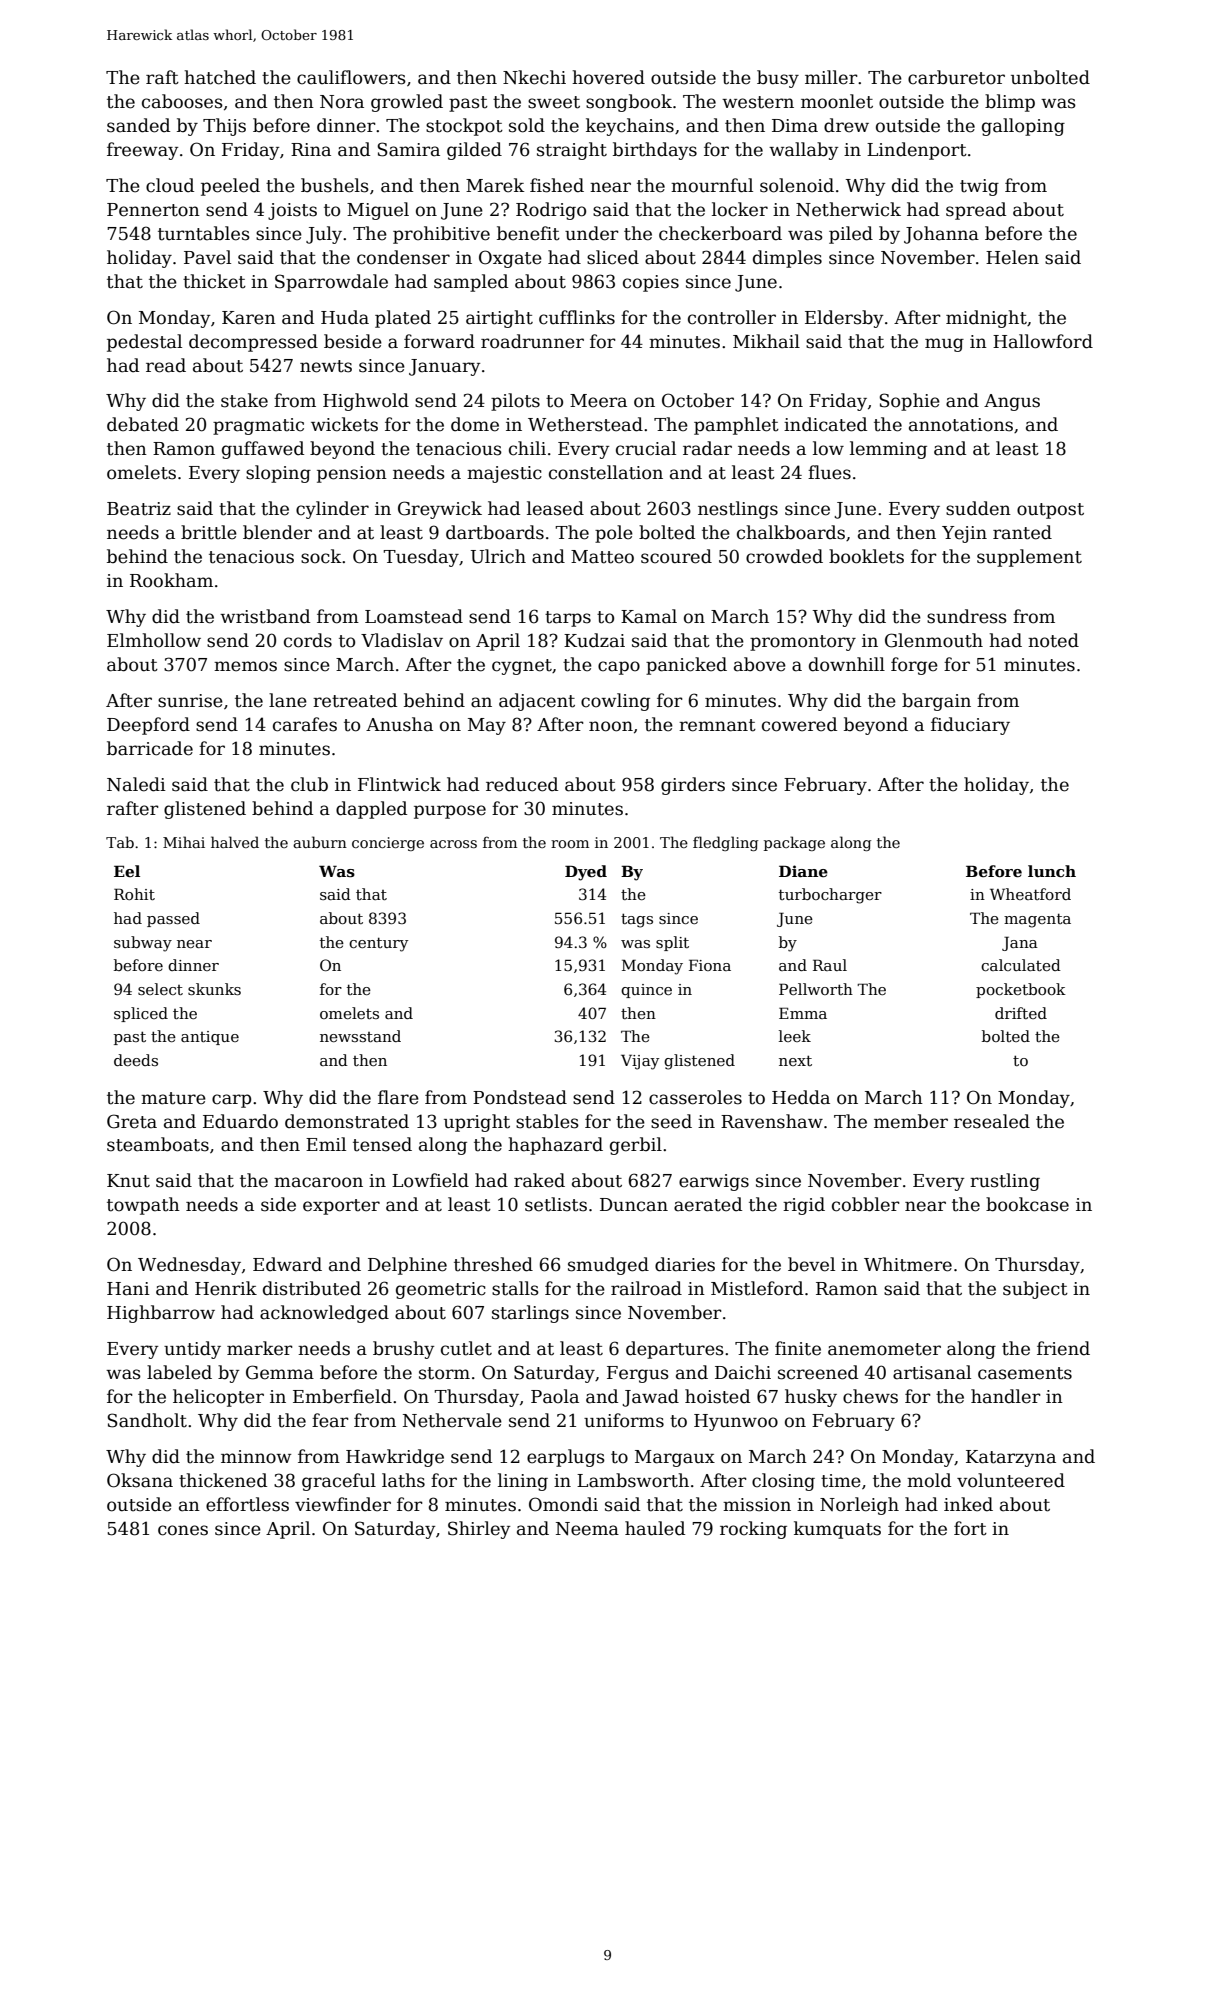 The height and width of the document is (1989, 1207). Describe the element at coordinates (522, 784) in the document. I see `reduced` at that location.
